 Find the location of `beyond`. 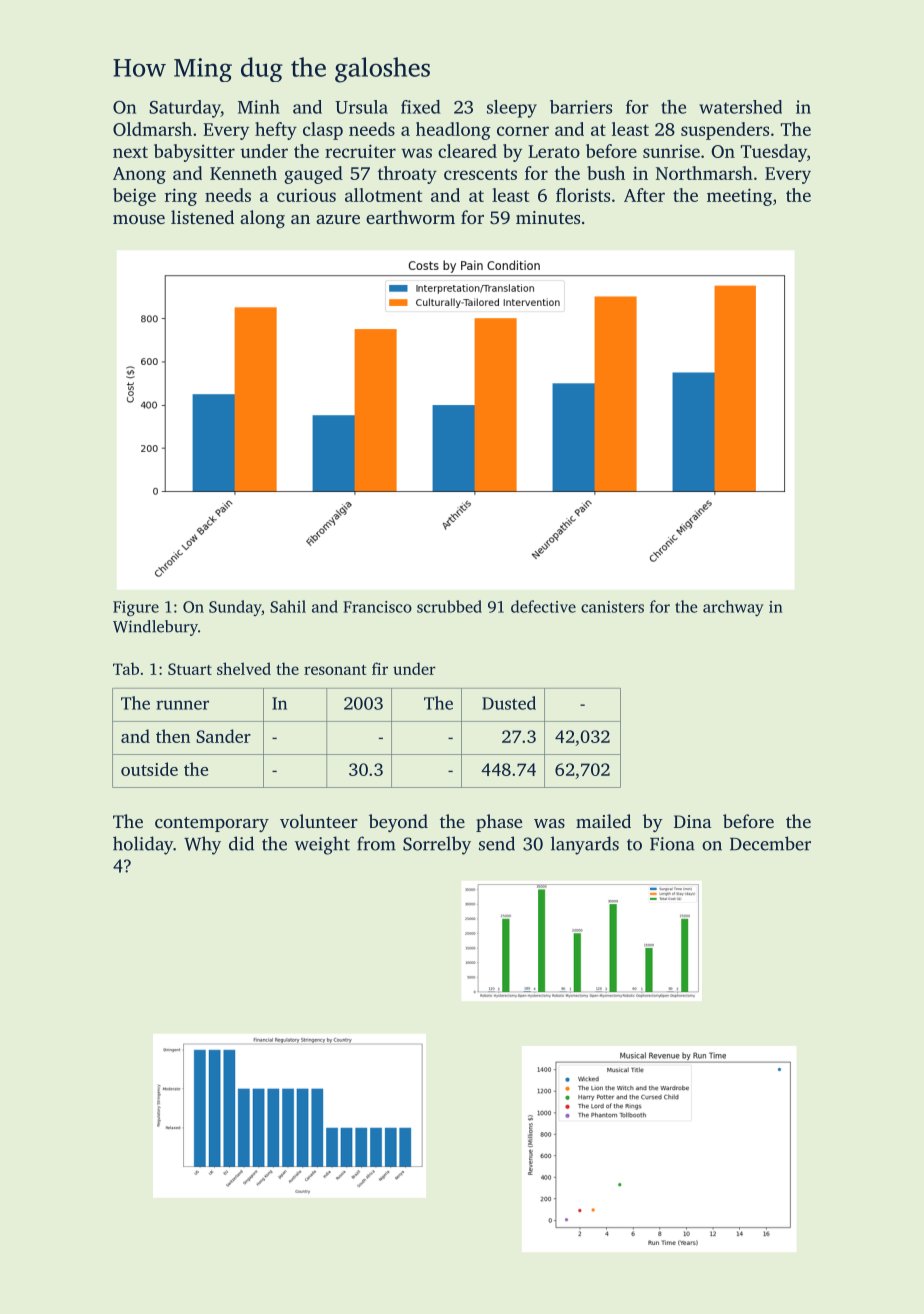

beyond is located at coordinates (398, 823).
